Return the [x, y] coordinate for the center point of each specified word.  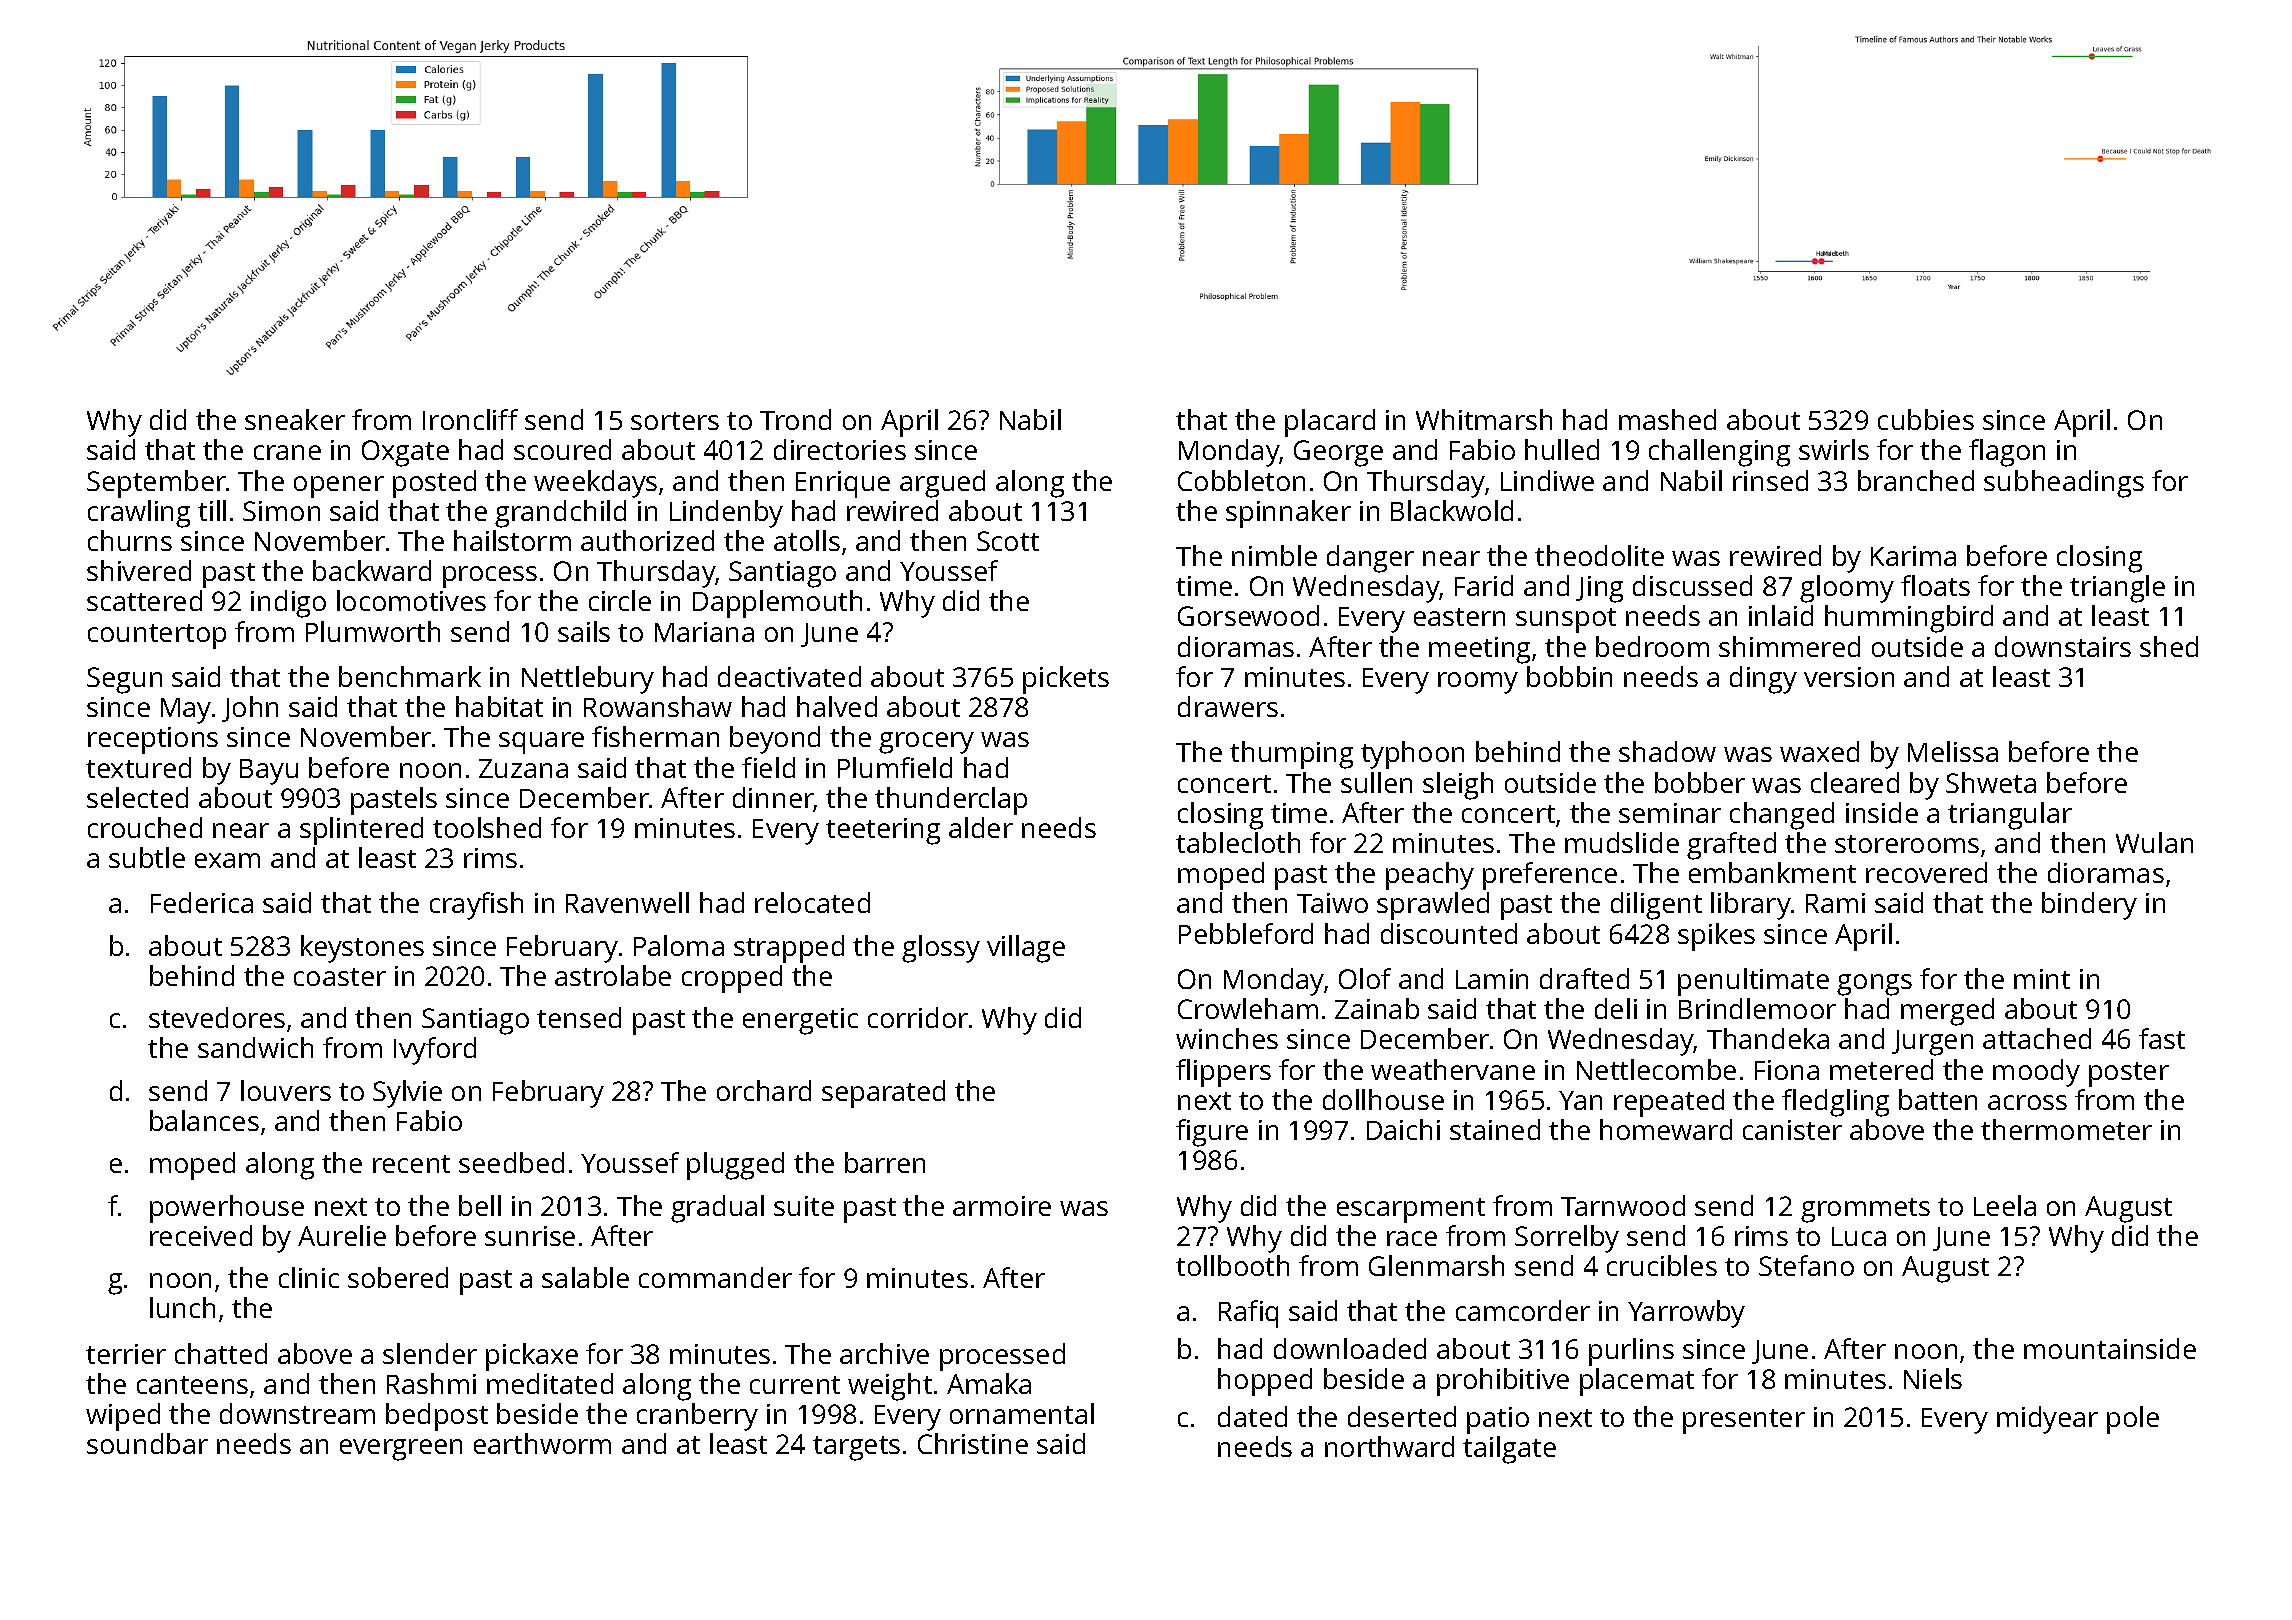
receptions [153, 740]
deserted [1402, 1416]
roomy [1478, 683]
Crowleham [1248, 1008]
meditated [550, 1383]
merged [1947, 1012]
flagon [2007, 453]
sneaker [295, 419]
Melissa [1953, 751]
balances [204, 1120]
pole [2133, 1420]
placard [1330, 423]
